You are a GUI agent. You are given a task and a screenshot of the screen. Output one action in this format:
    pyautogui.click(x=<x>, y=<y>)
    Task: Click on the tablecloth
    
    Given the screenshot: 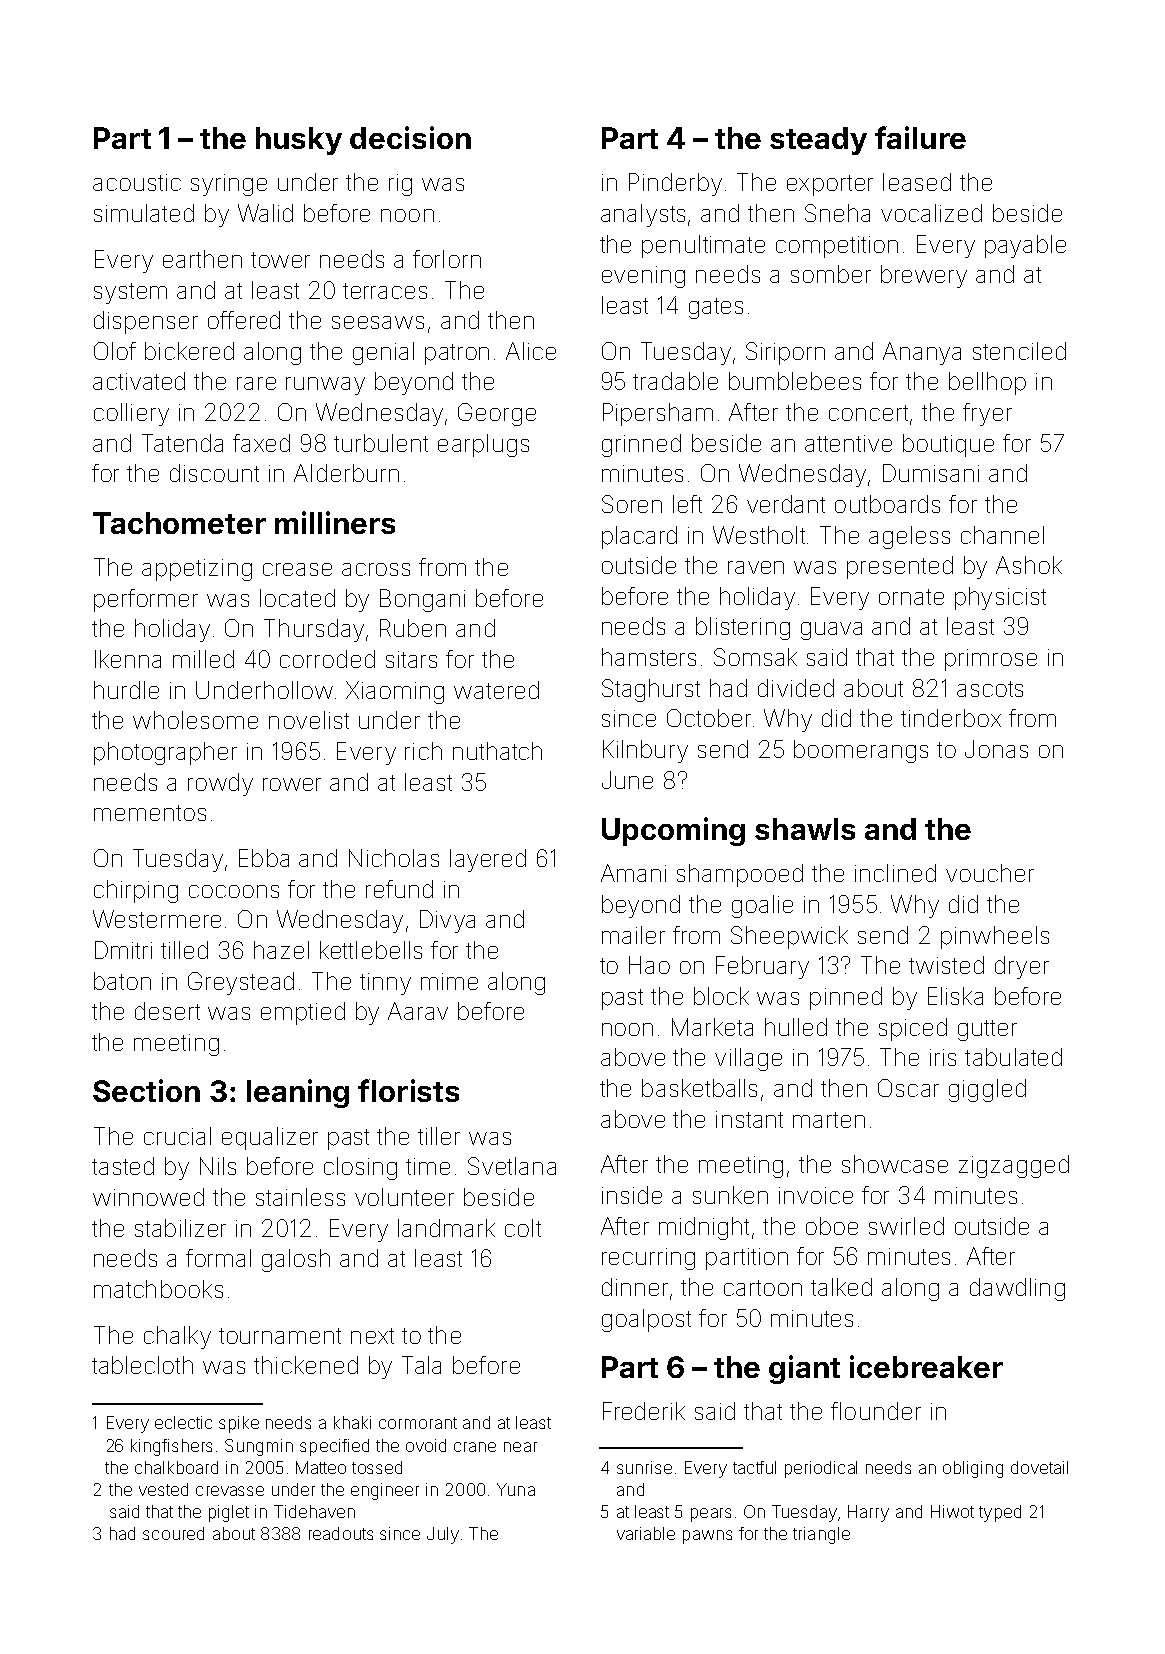 What is the action you would take?
    pyautogui.click(x=142, y=1365)
